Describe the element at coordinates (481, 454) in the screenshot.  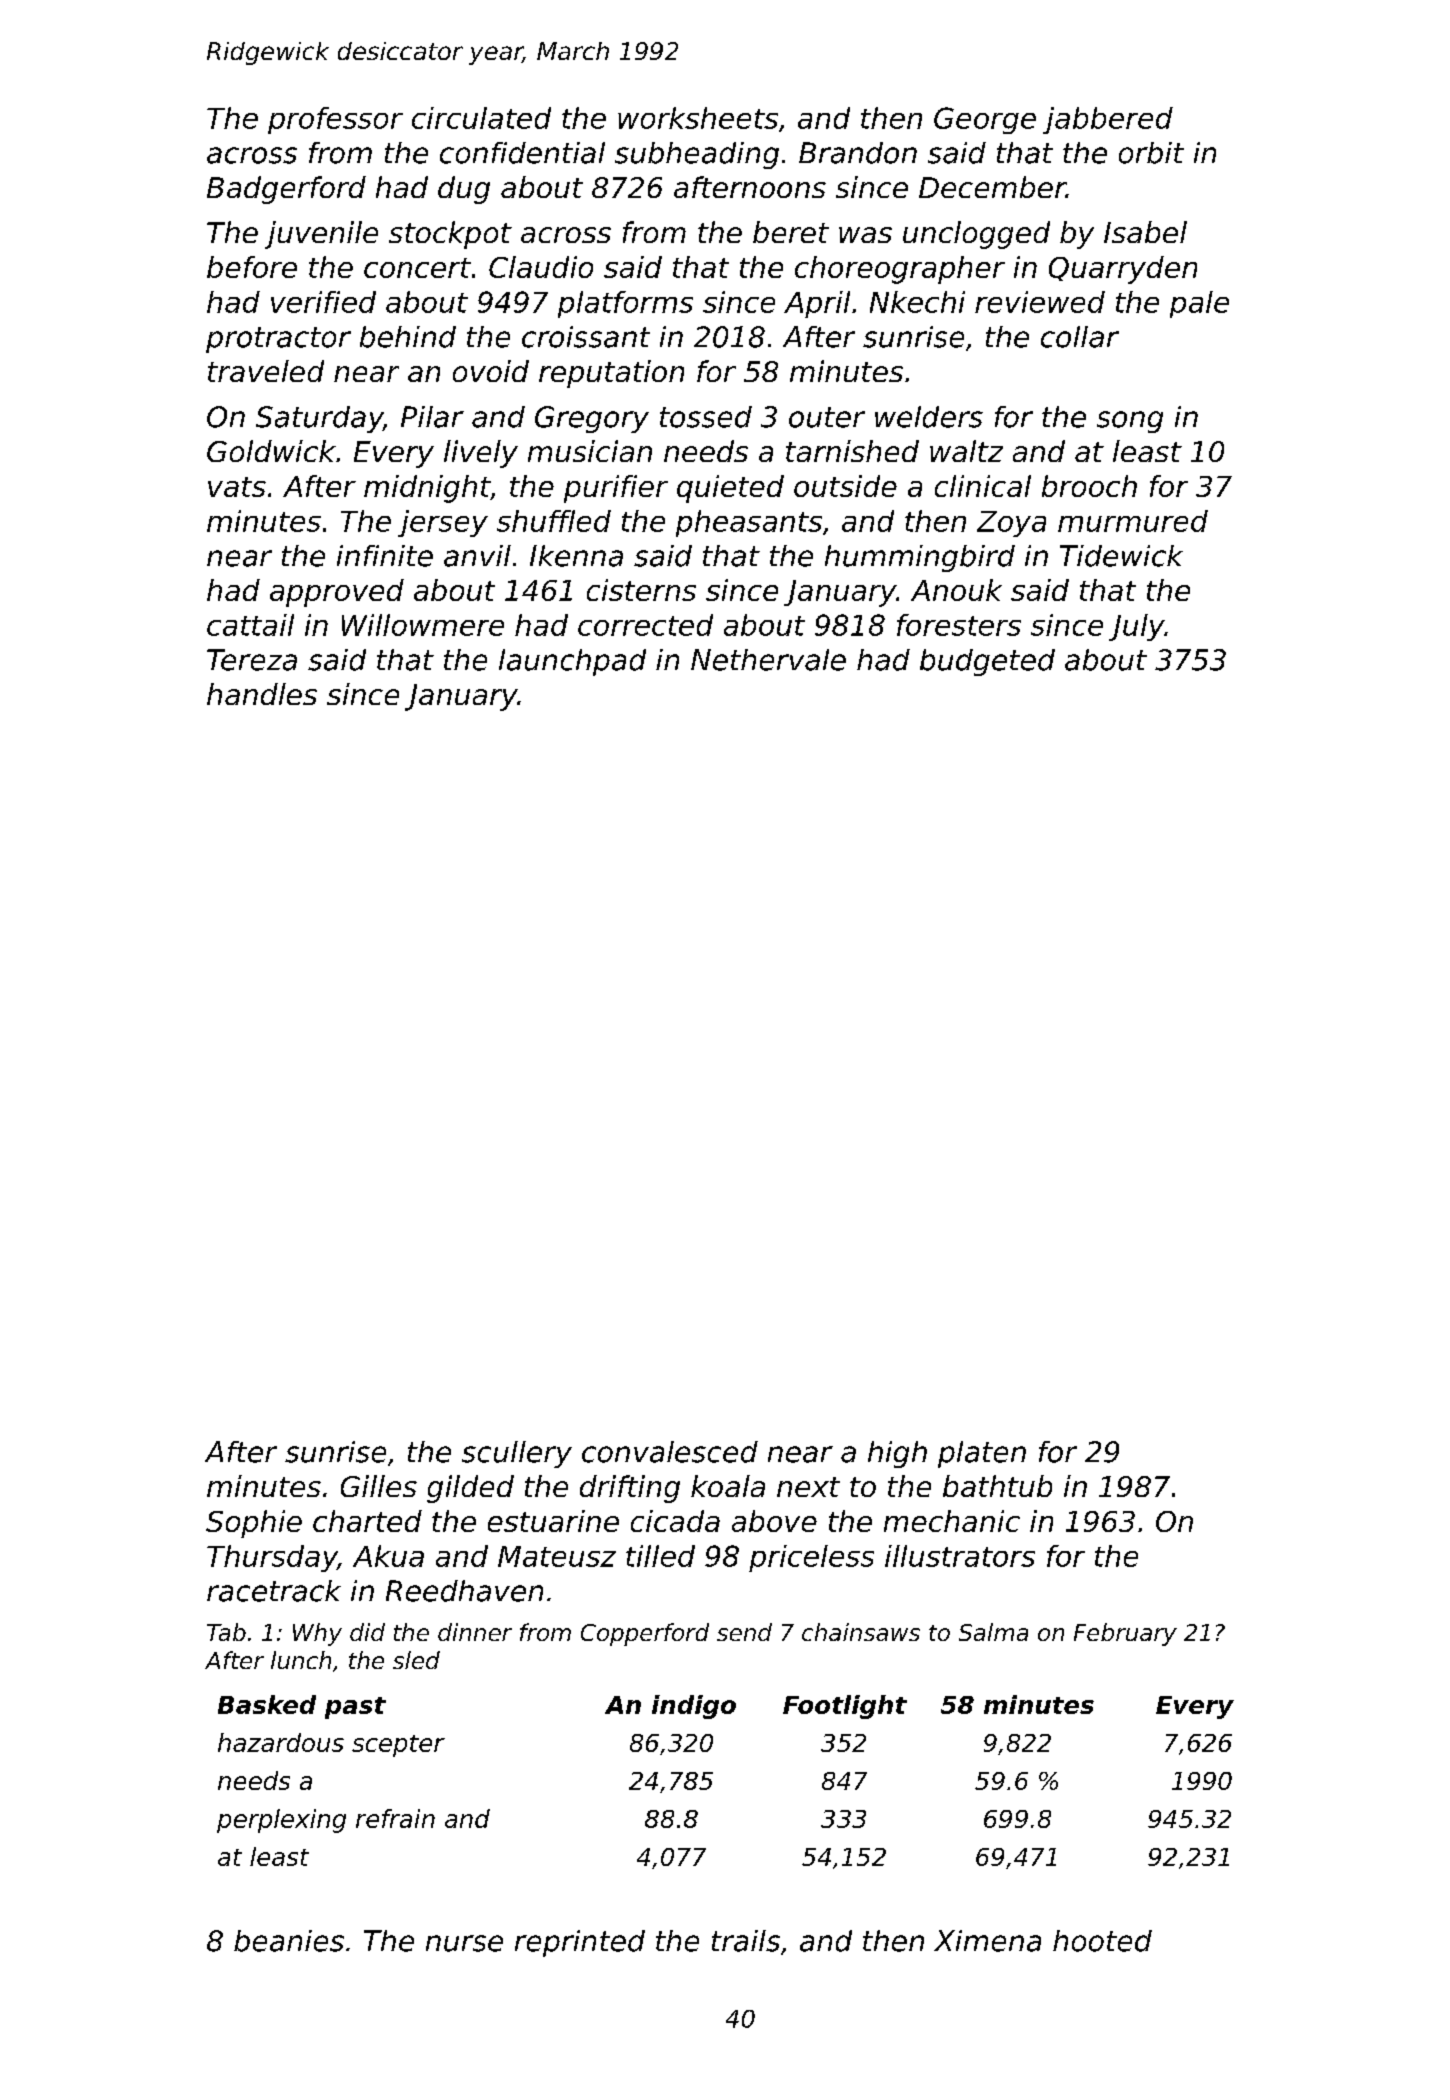
I see `lively` at that location.
